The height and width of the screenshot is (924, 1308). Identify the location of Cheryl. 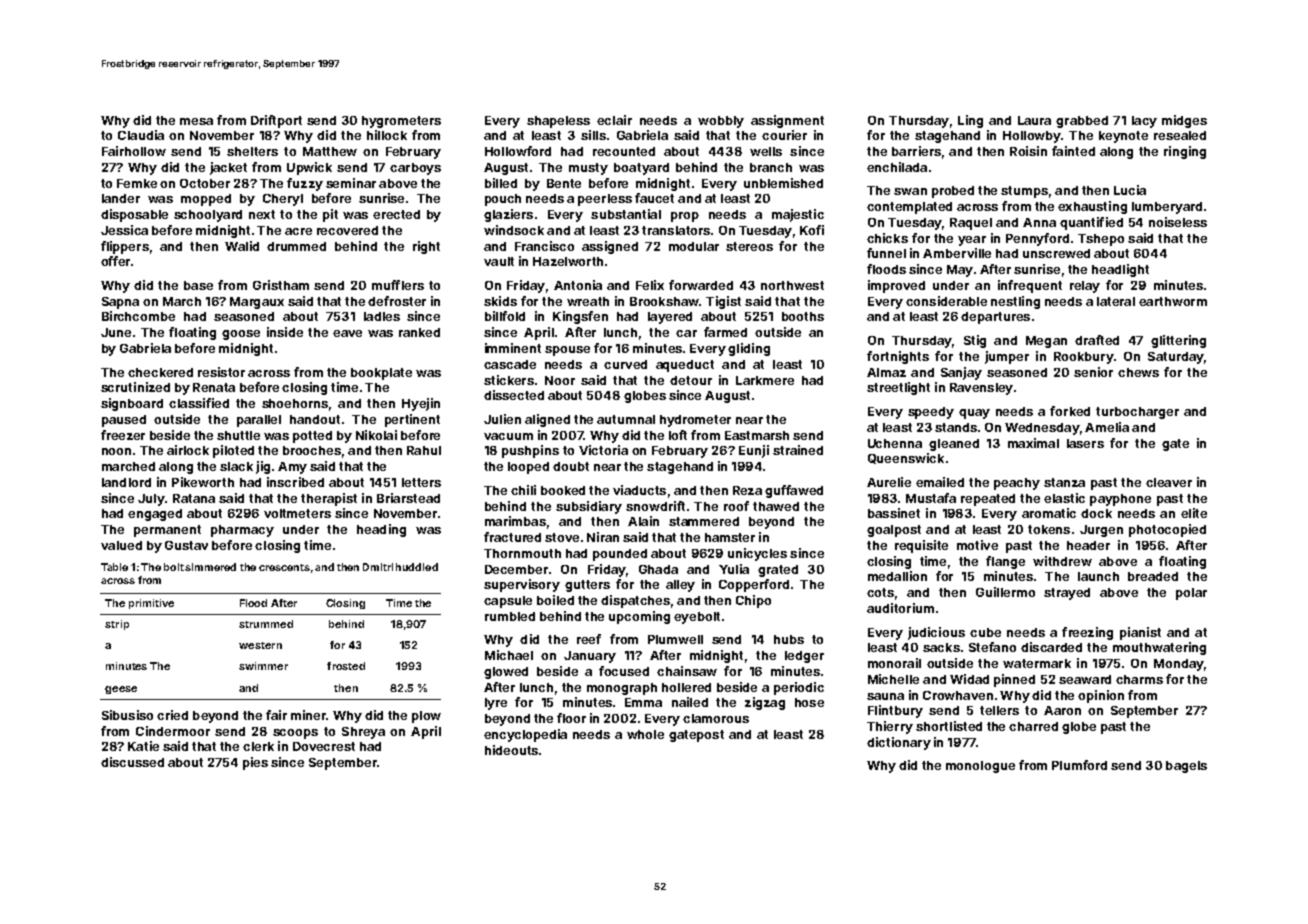
(283, 200).
